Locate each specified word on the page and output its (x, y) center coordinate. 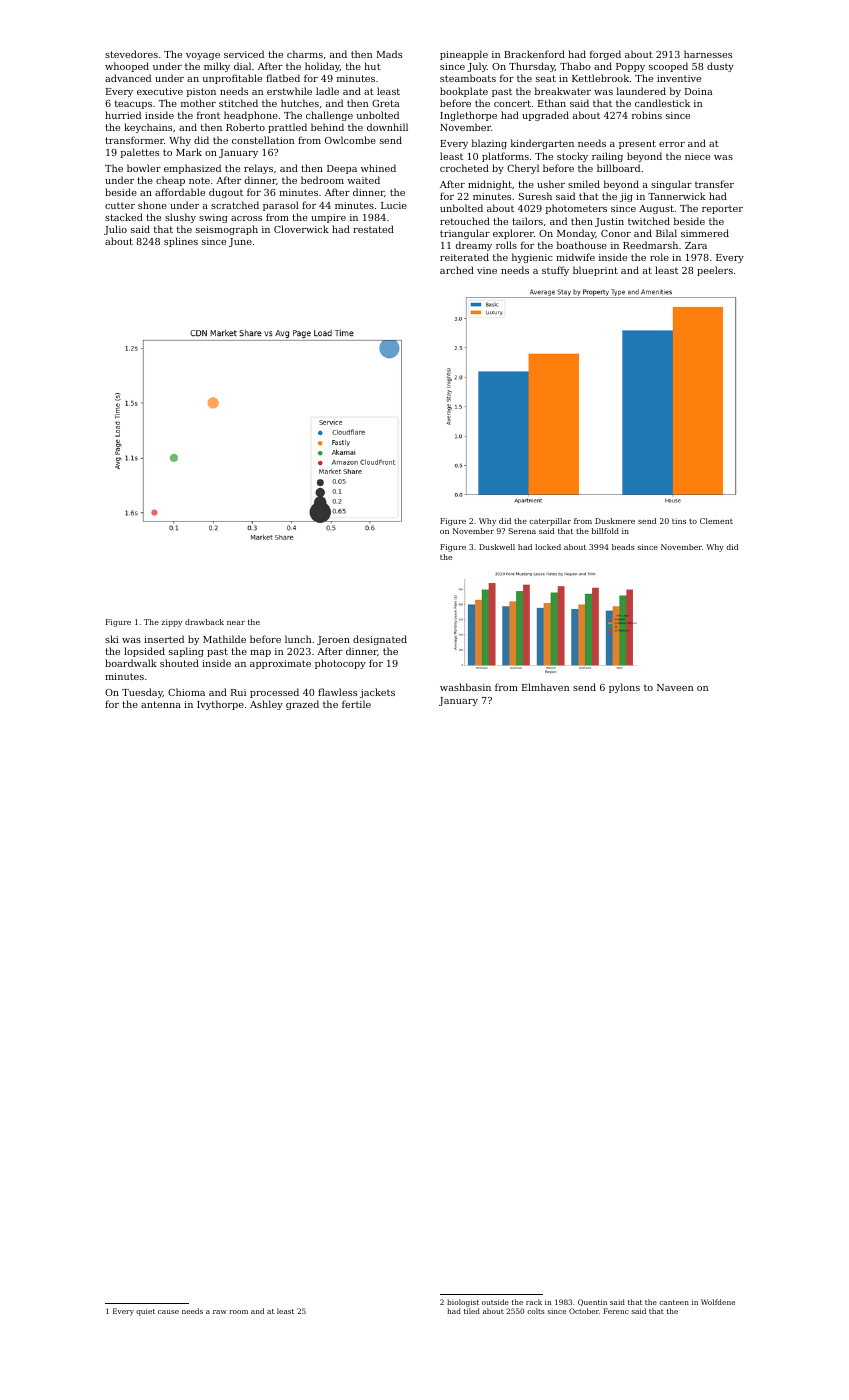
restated (373, 229)
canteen (674, 1302)
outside (495, 1302)
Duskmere (615, 521)
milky (217, 67)
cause (168, 1312)
